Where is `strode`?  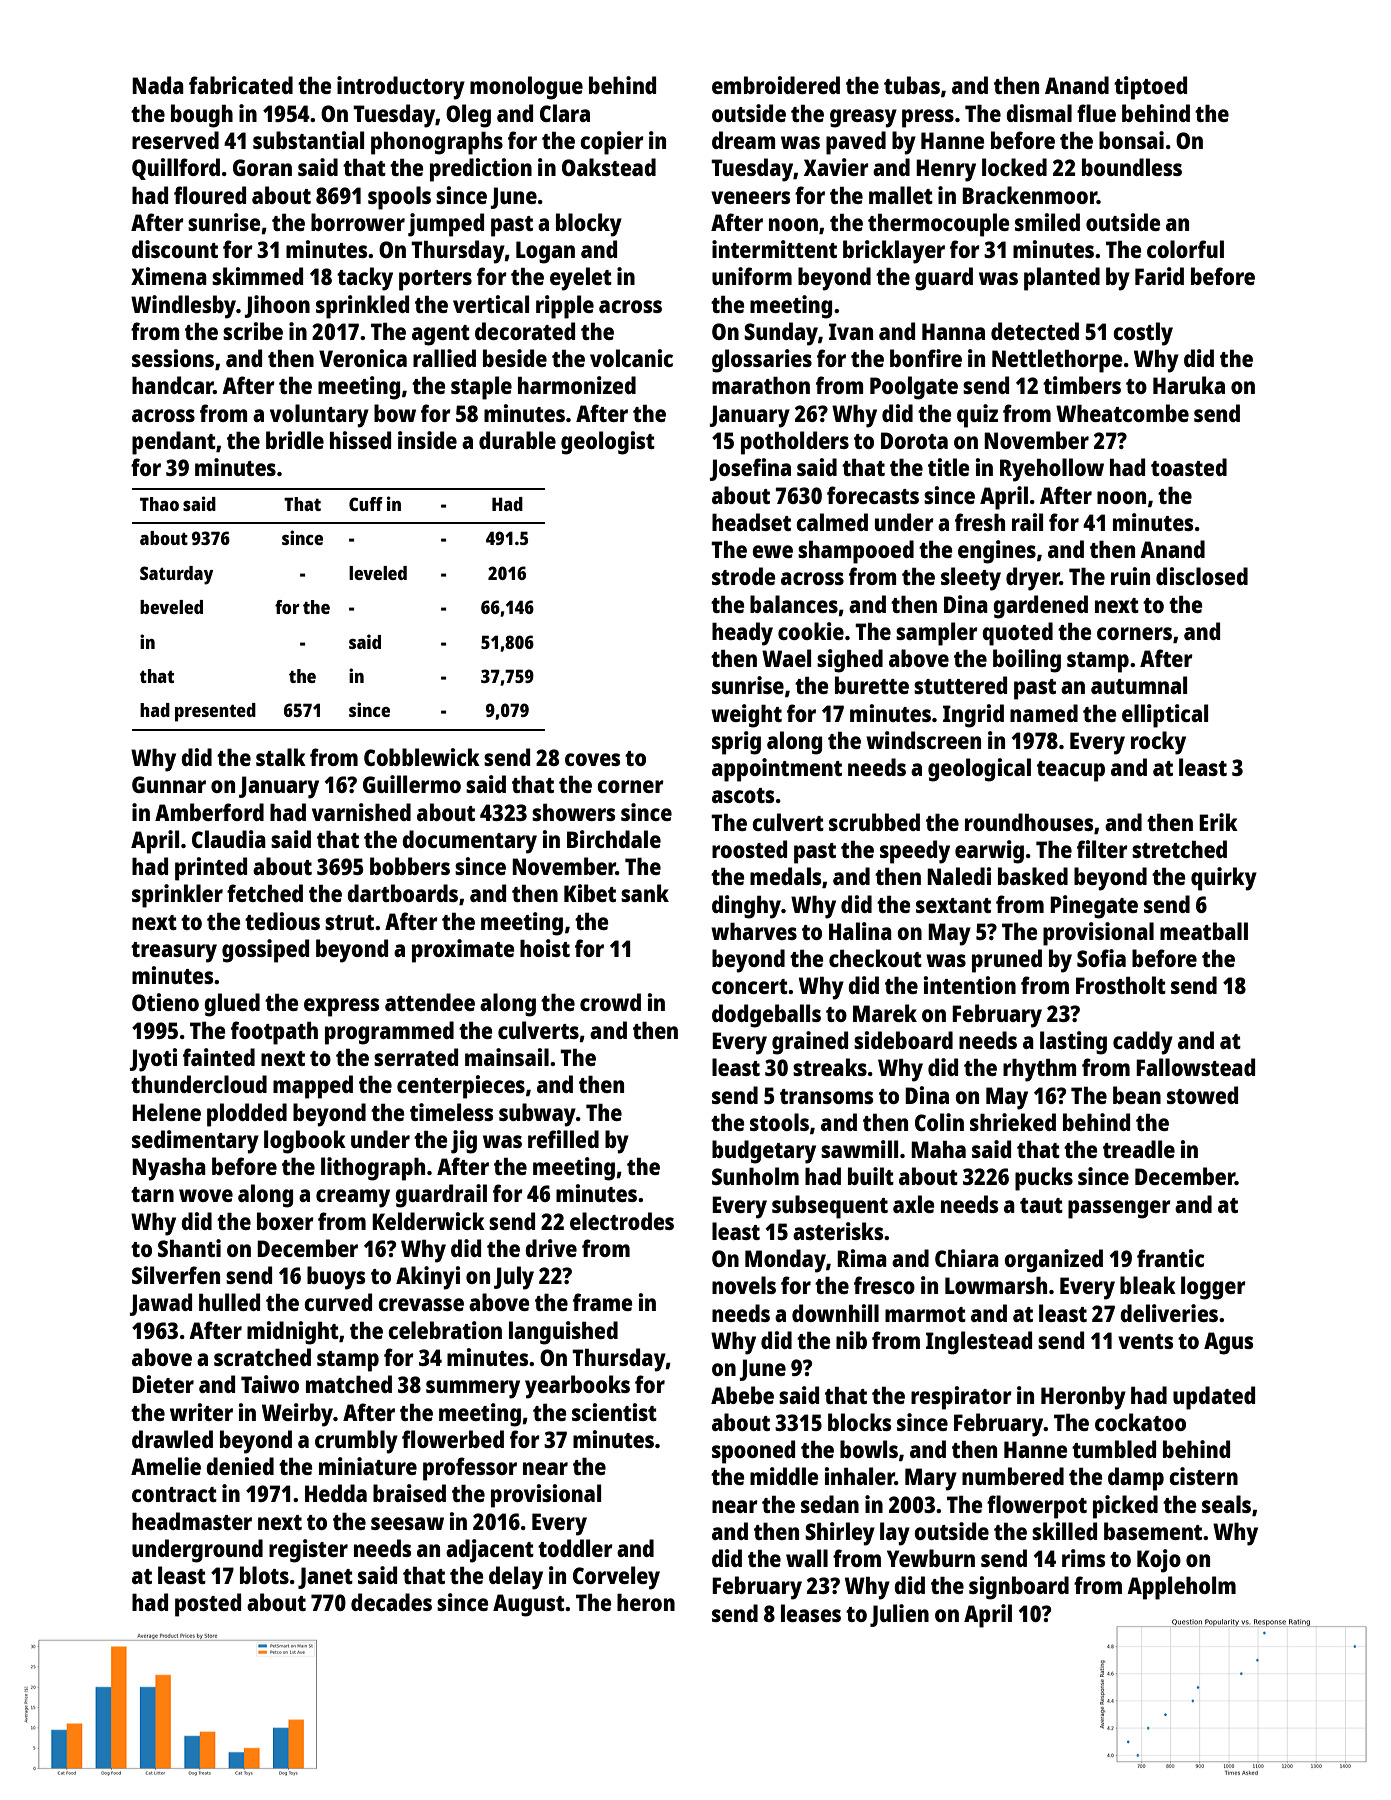 strode is located at coordinates (744, 576).
